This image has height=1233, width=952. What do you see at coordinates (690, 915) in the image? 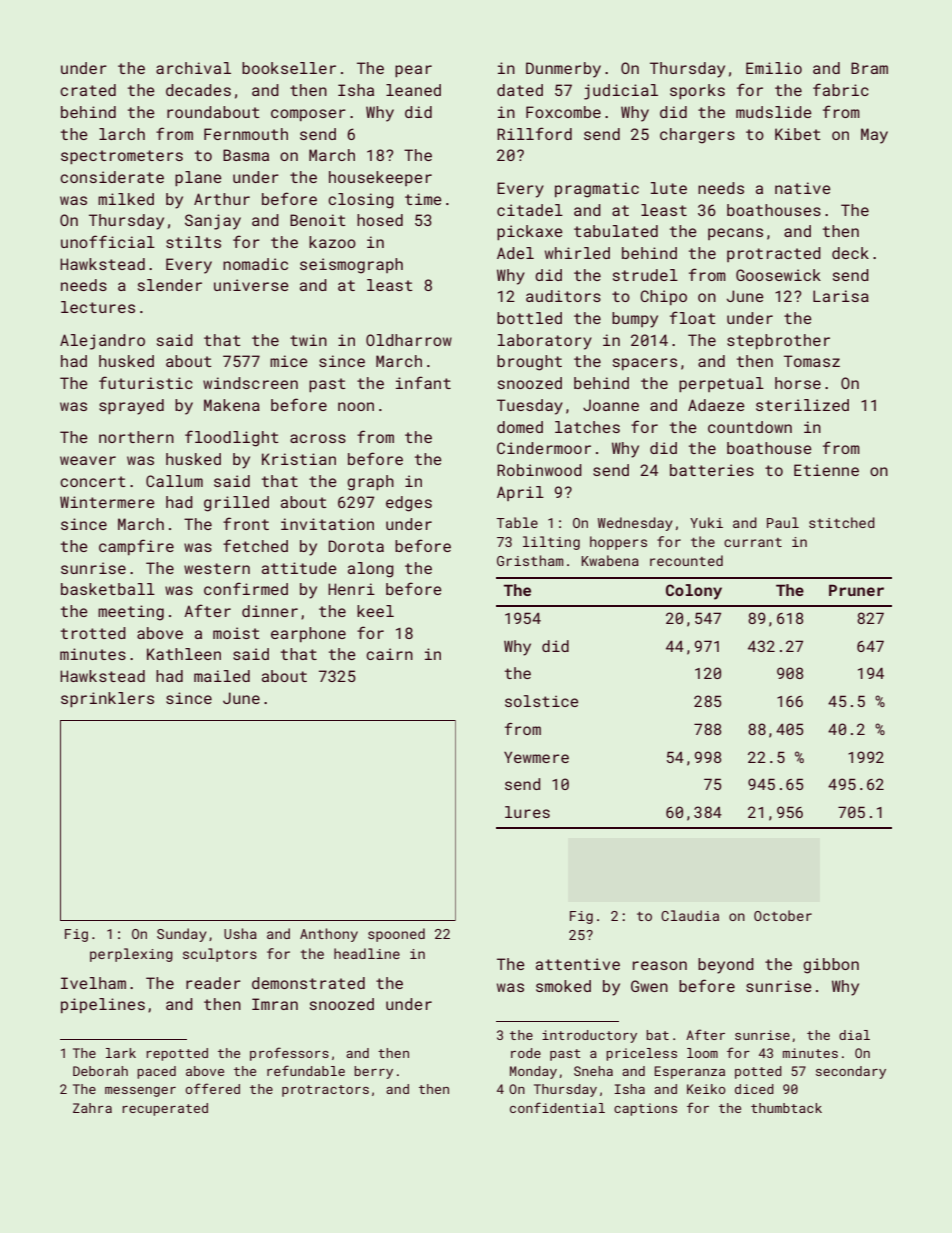
I see `Claudia` at bounding box center [690, 915].
